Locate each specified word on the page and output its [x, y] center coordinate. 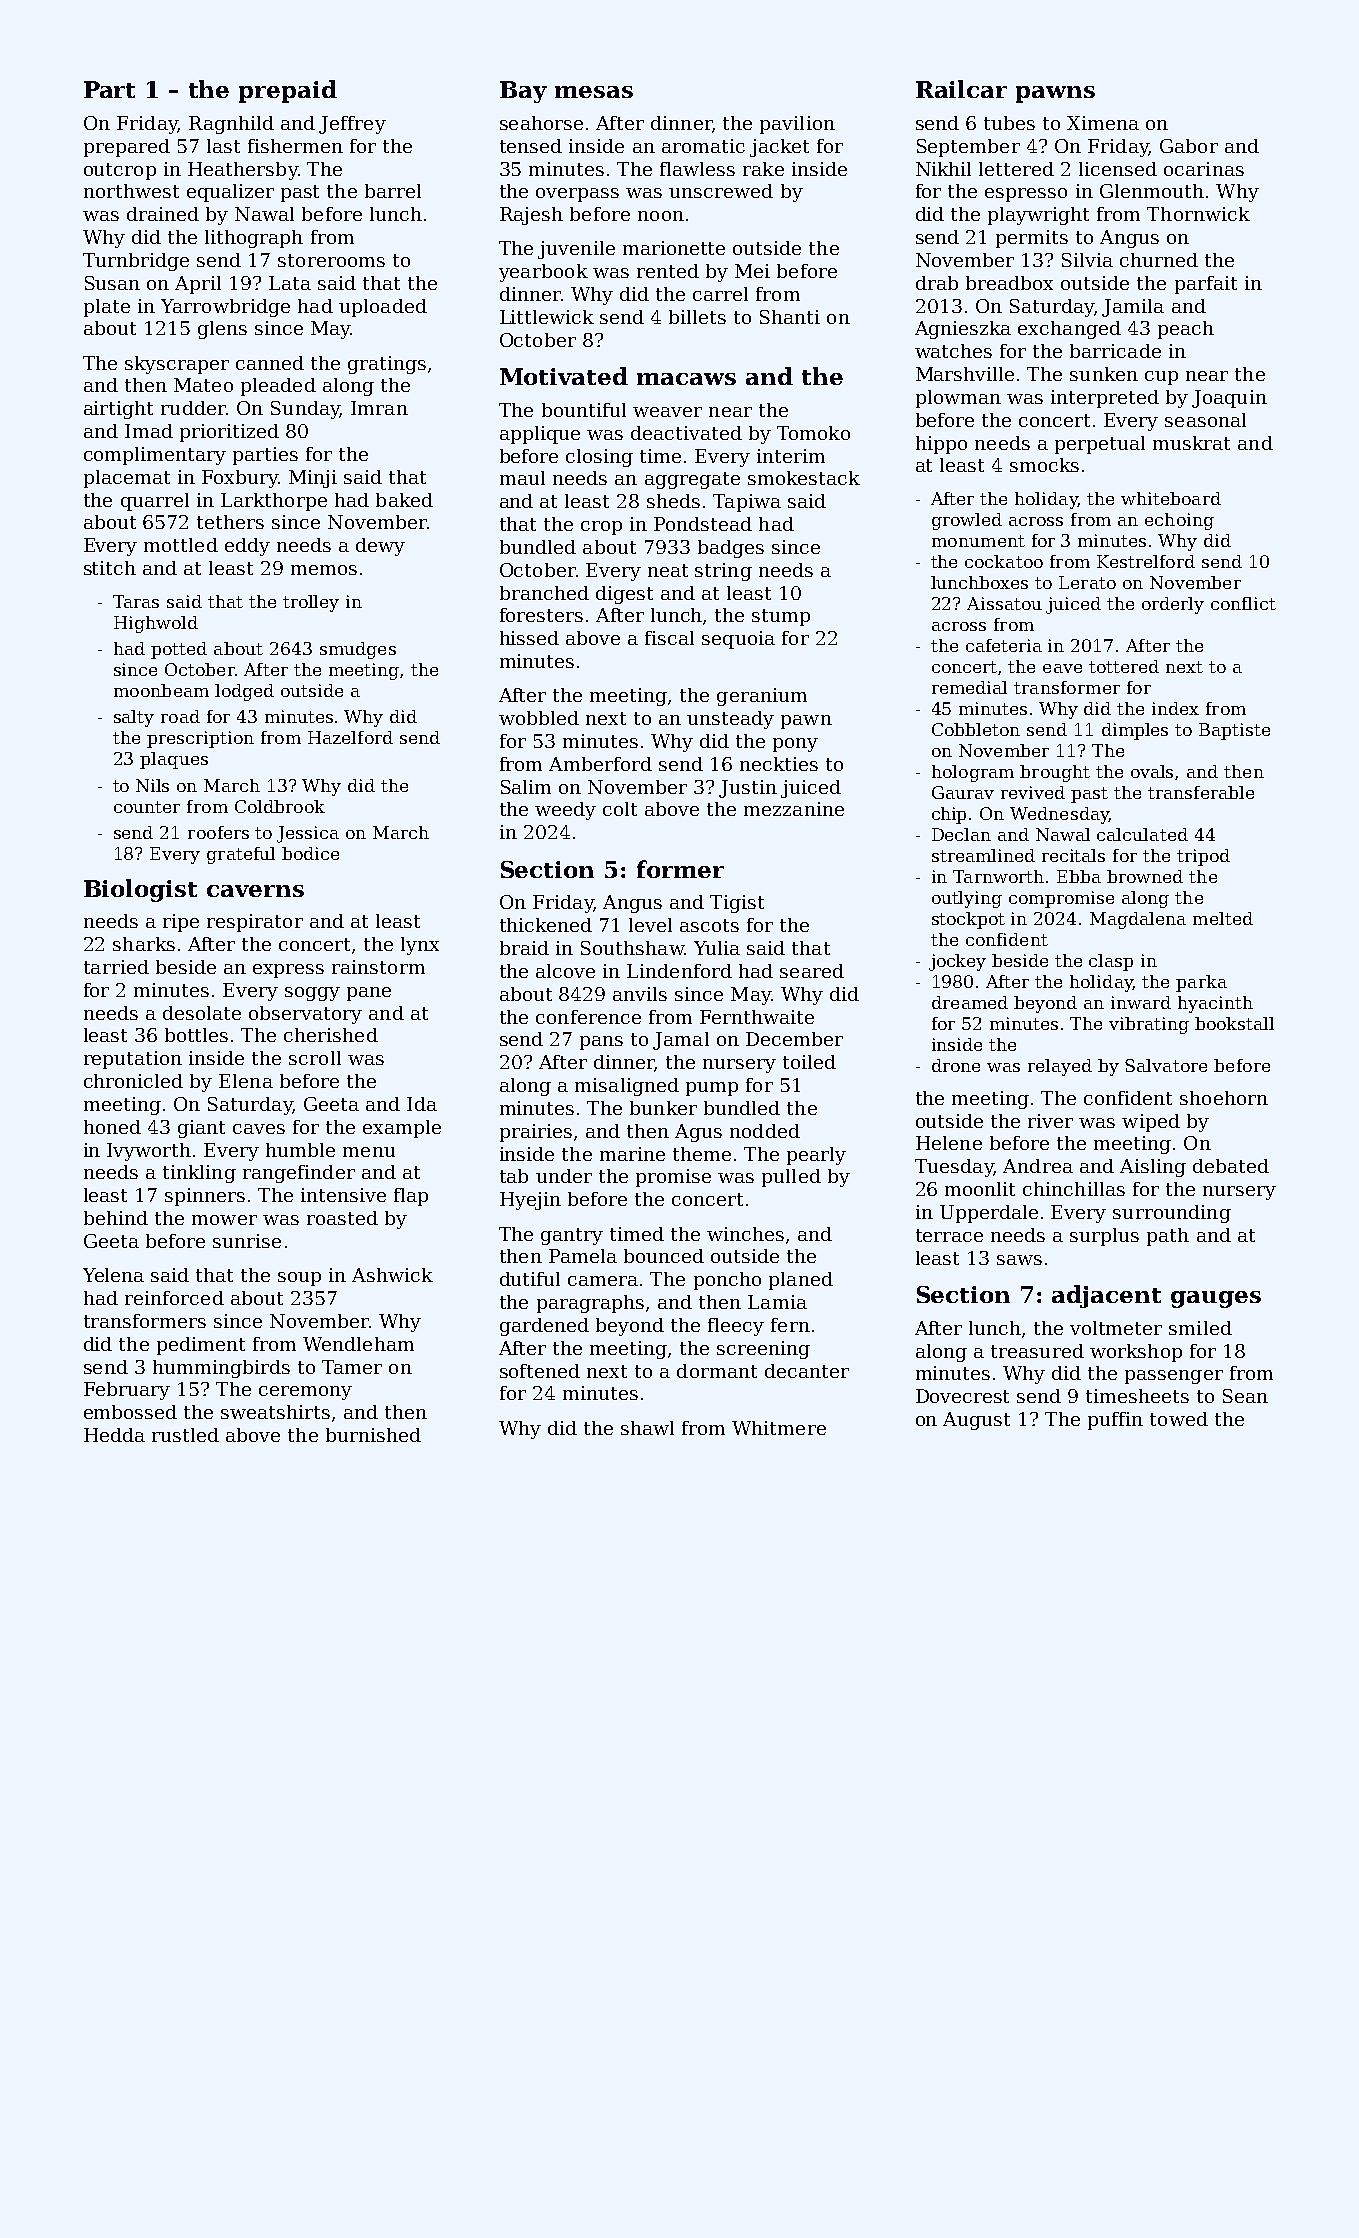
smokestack [804, 478]
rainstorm [378, 967]
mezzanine [794, 809]
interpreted [1105, 399]
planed [801, 1281]
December [794, 1039]
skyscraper [177, 365]
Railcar [961, 89]
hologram [973, 773]
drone [956, 1065]
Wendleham [358, 1344]
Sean [1245, 1396]
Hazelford [350, 737]
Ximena [1103, 123]
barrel [393, 191]
